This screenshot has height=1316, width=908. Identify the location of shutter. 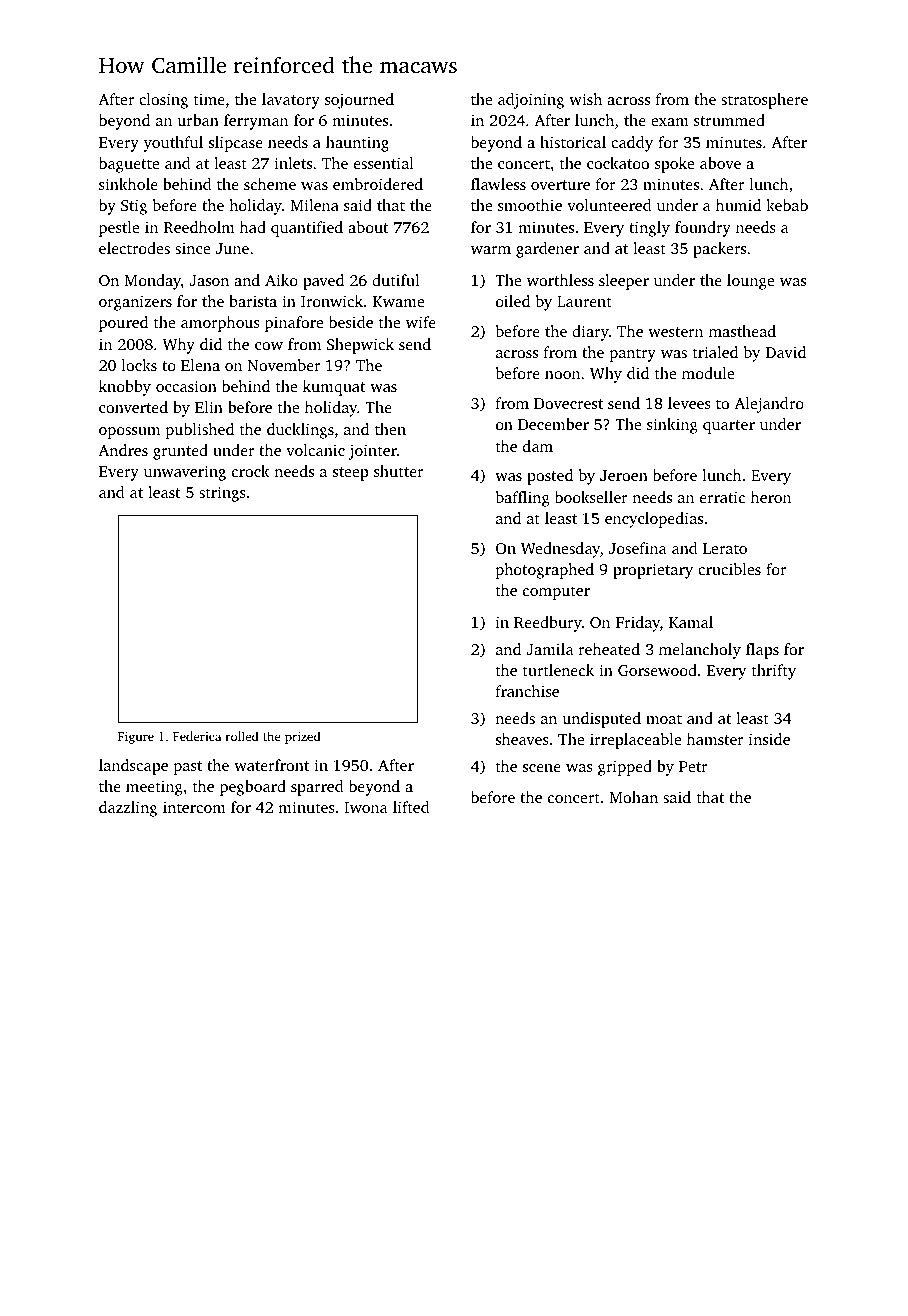
(398, 471).
